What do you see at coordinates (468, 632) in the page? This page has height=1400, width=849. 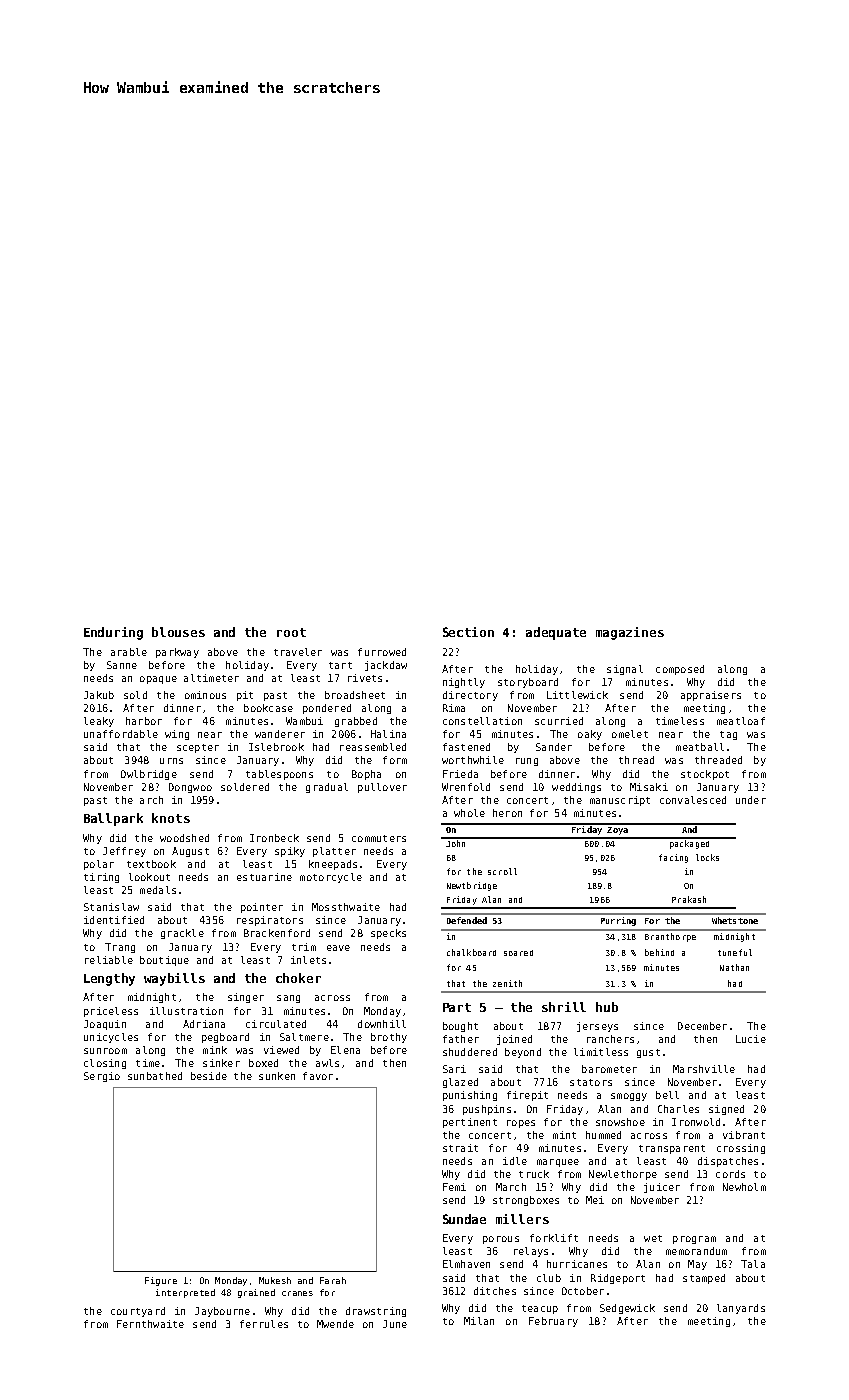 I see `Section` at bounding box center [468, 632].
